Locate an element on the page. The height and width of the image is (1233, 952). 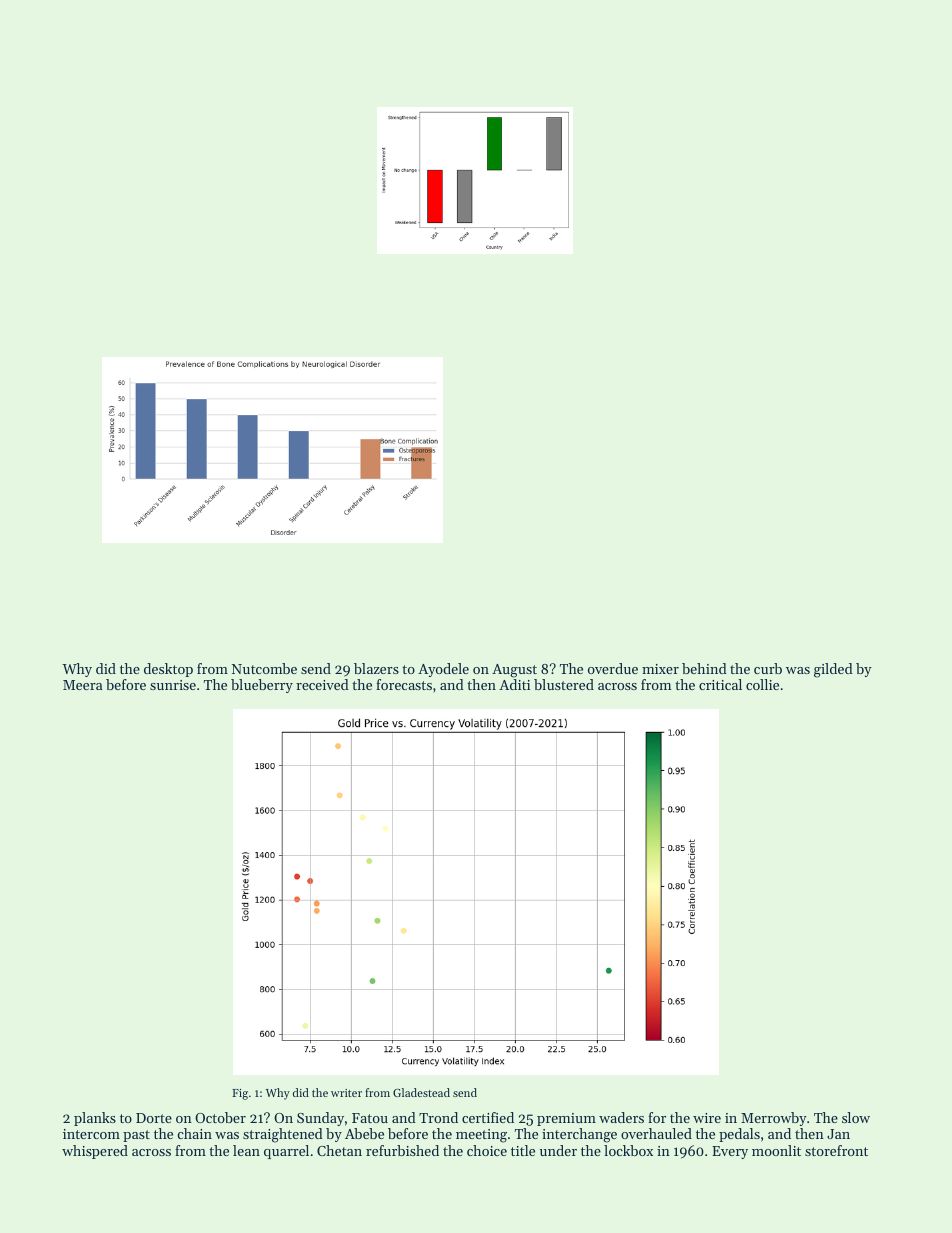
under is located at coordinates (558, 1150).
